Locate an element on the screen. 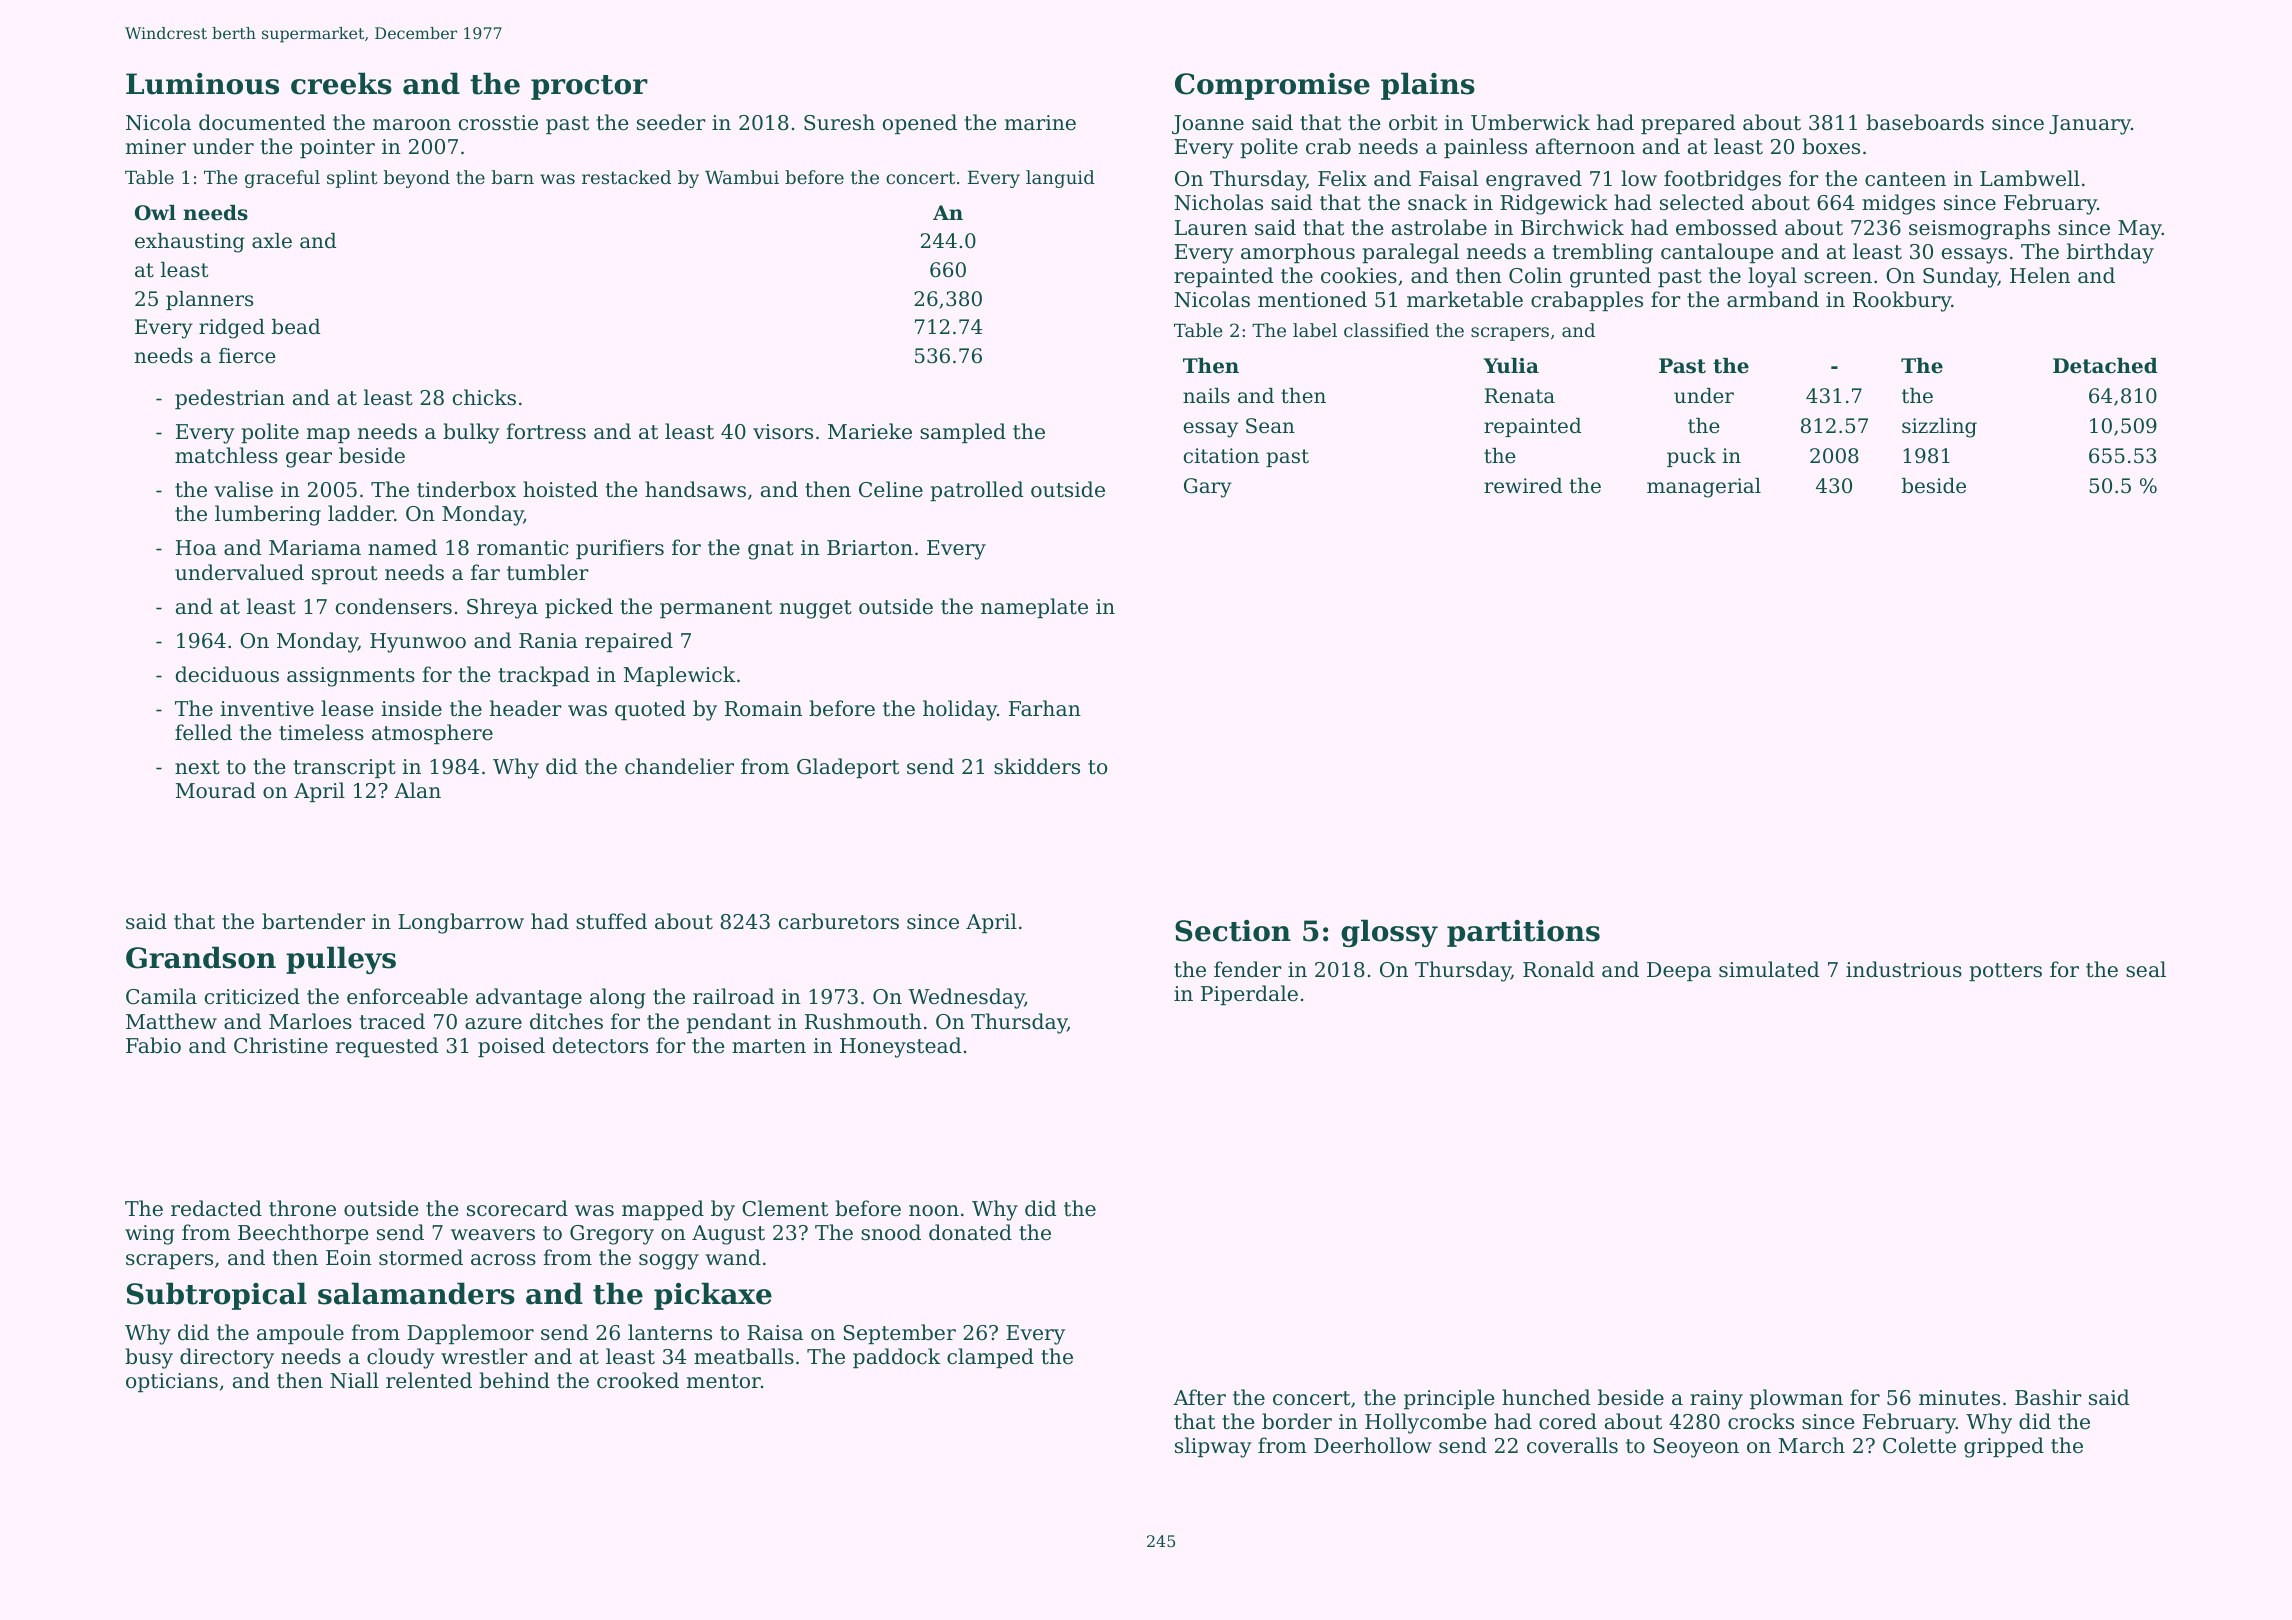  Wambui is located at coordinates (742, 177).
